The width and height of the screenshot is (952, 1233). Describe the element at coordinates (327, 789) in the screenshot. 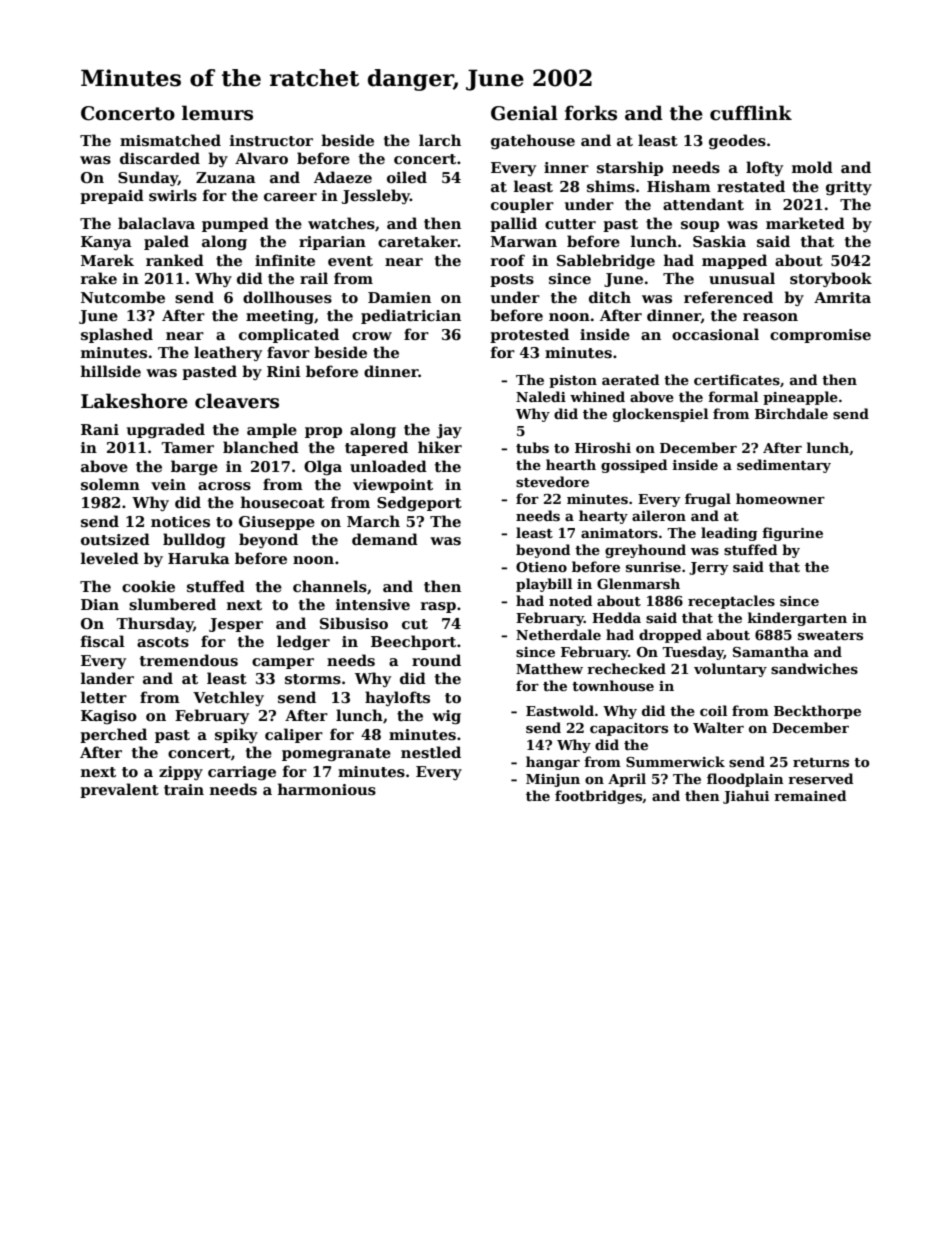

I see `harmonious` at that location.
